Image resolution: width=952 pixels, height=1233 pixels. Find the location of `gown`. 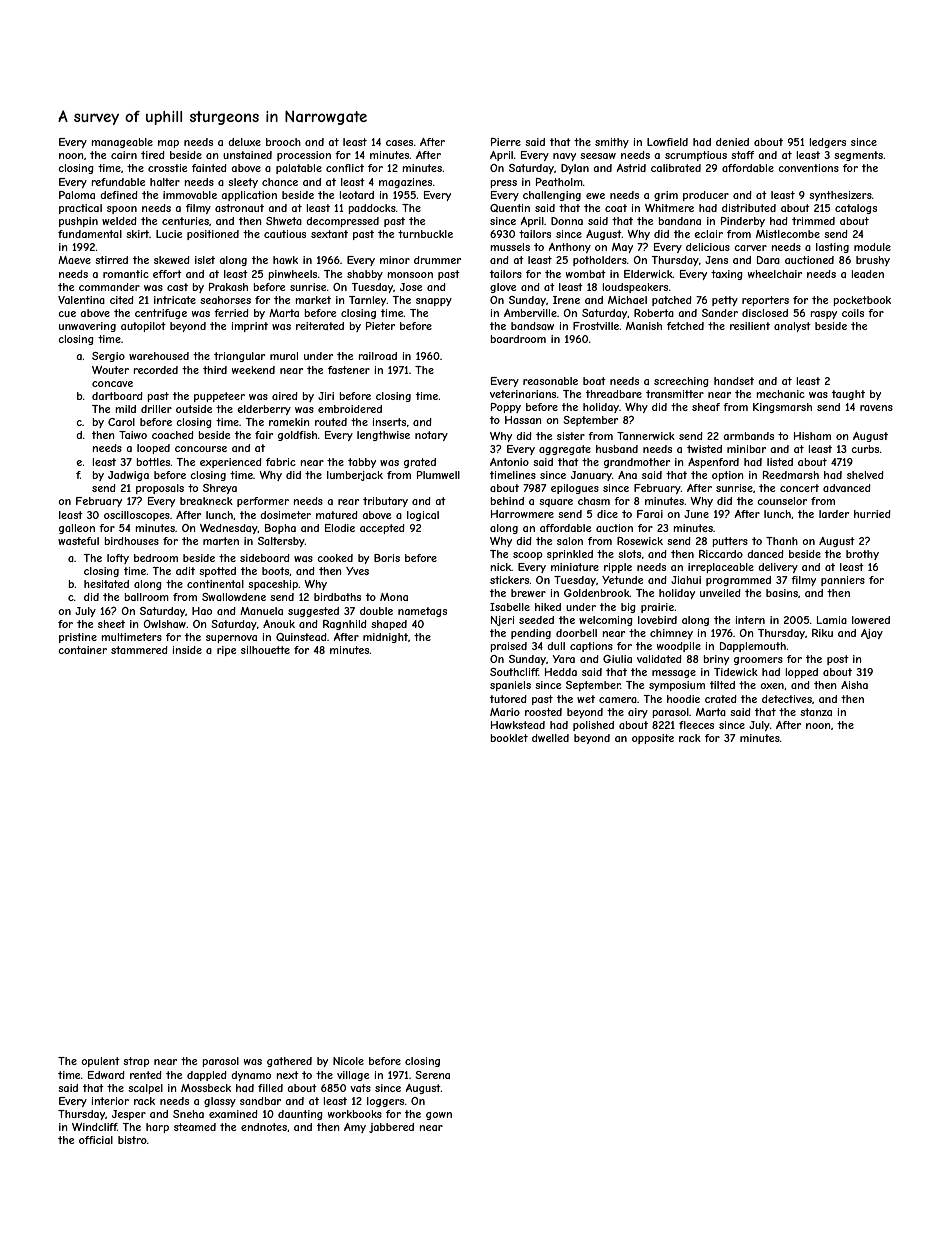

gown is located at coordinates (439, 1116).
